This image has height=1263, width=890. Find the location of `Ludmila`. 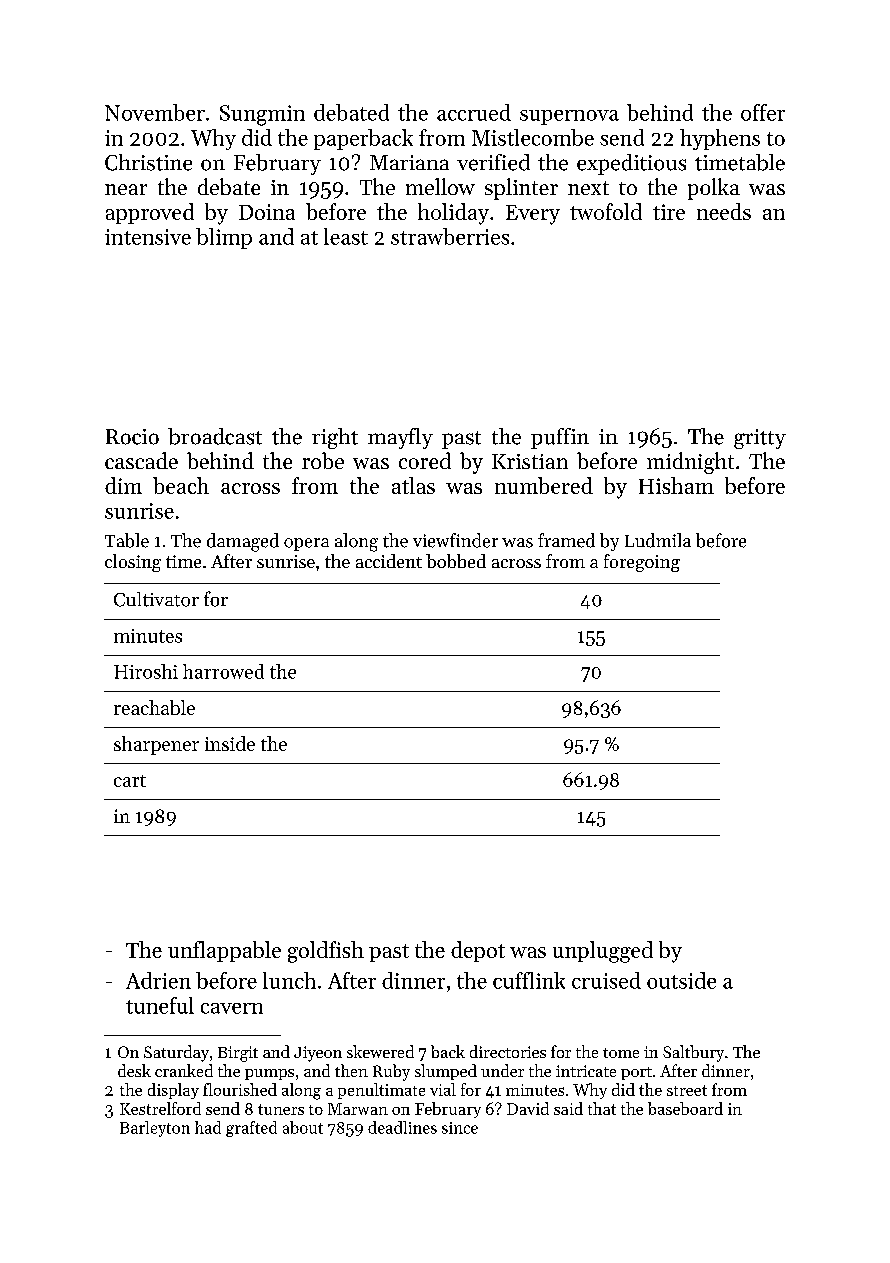

Ludmila is located at coordinates (658, 540).
